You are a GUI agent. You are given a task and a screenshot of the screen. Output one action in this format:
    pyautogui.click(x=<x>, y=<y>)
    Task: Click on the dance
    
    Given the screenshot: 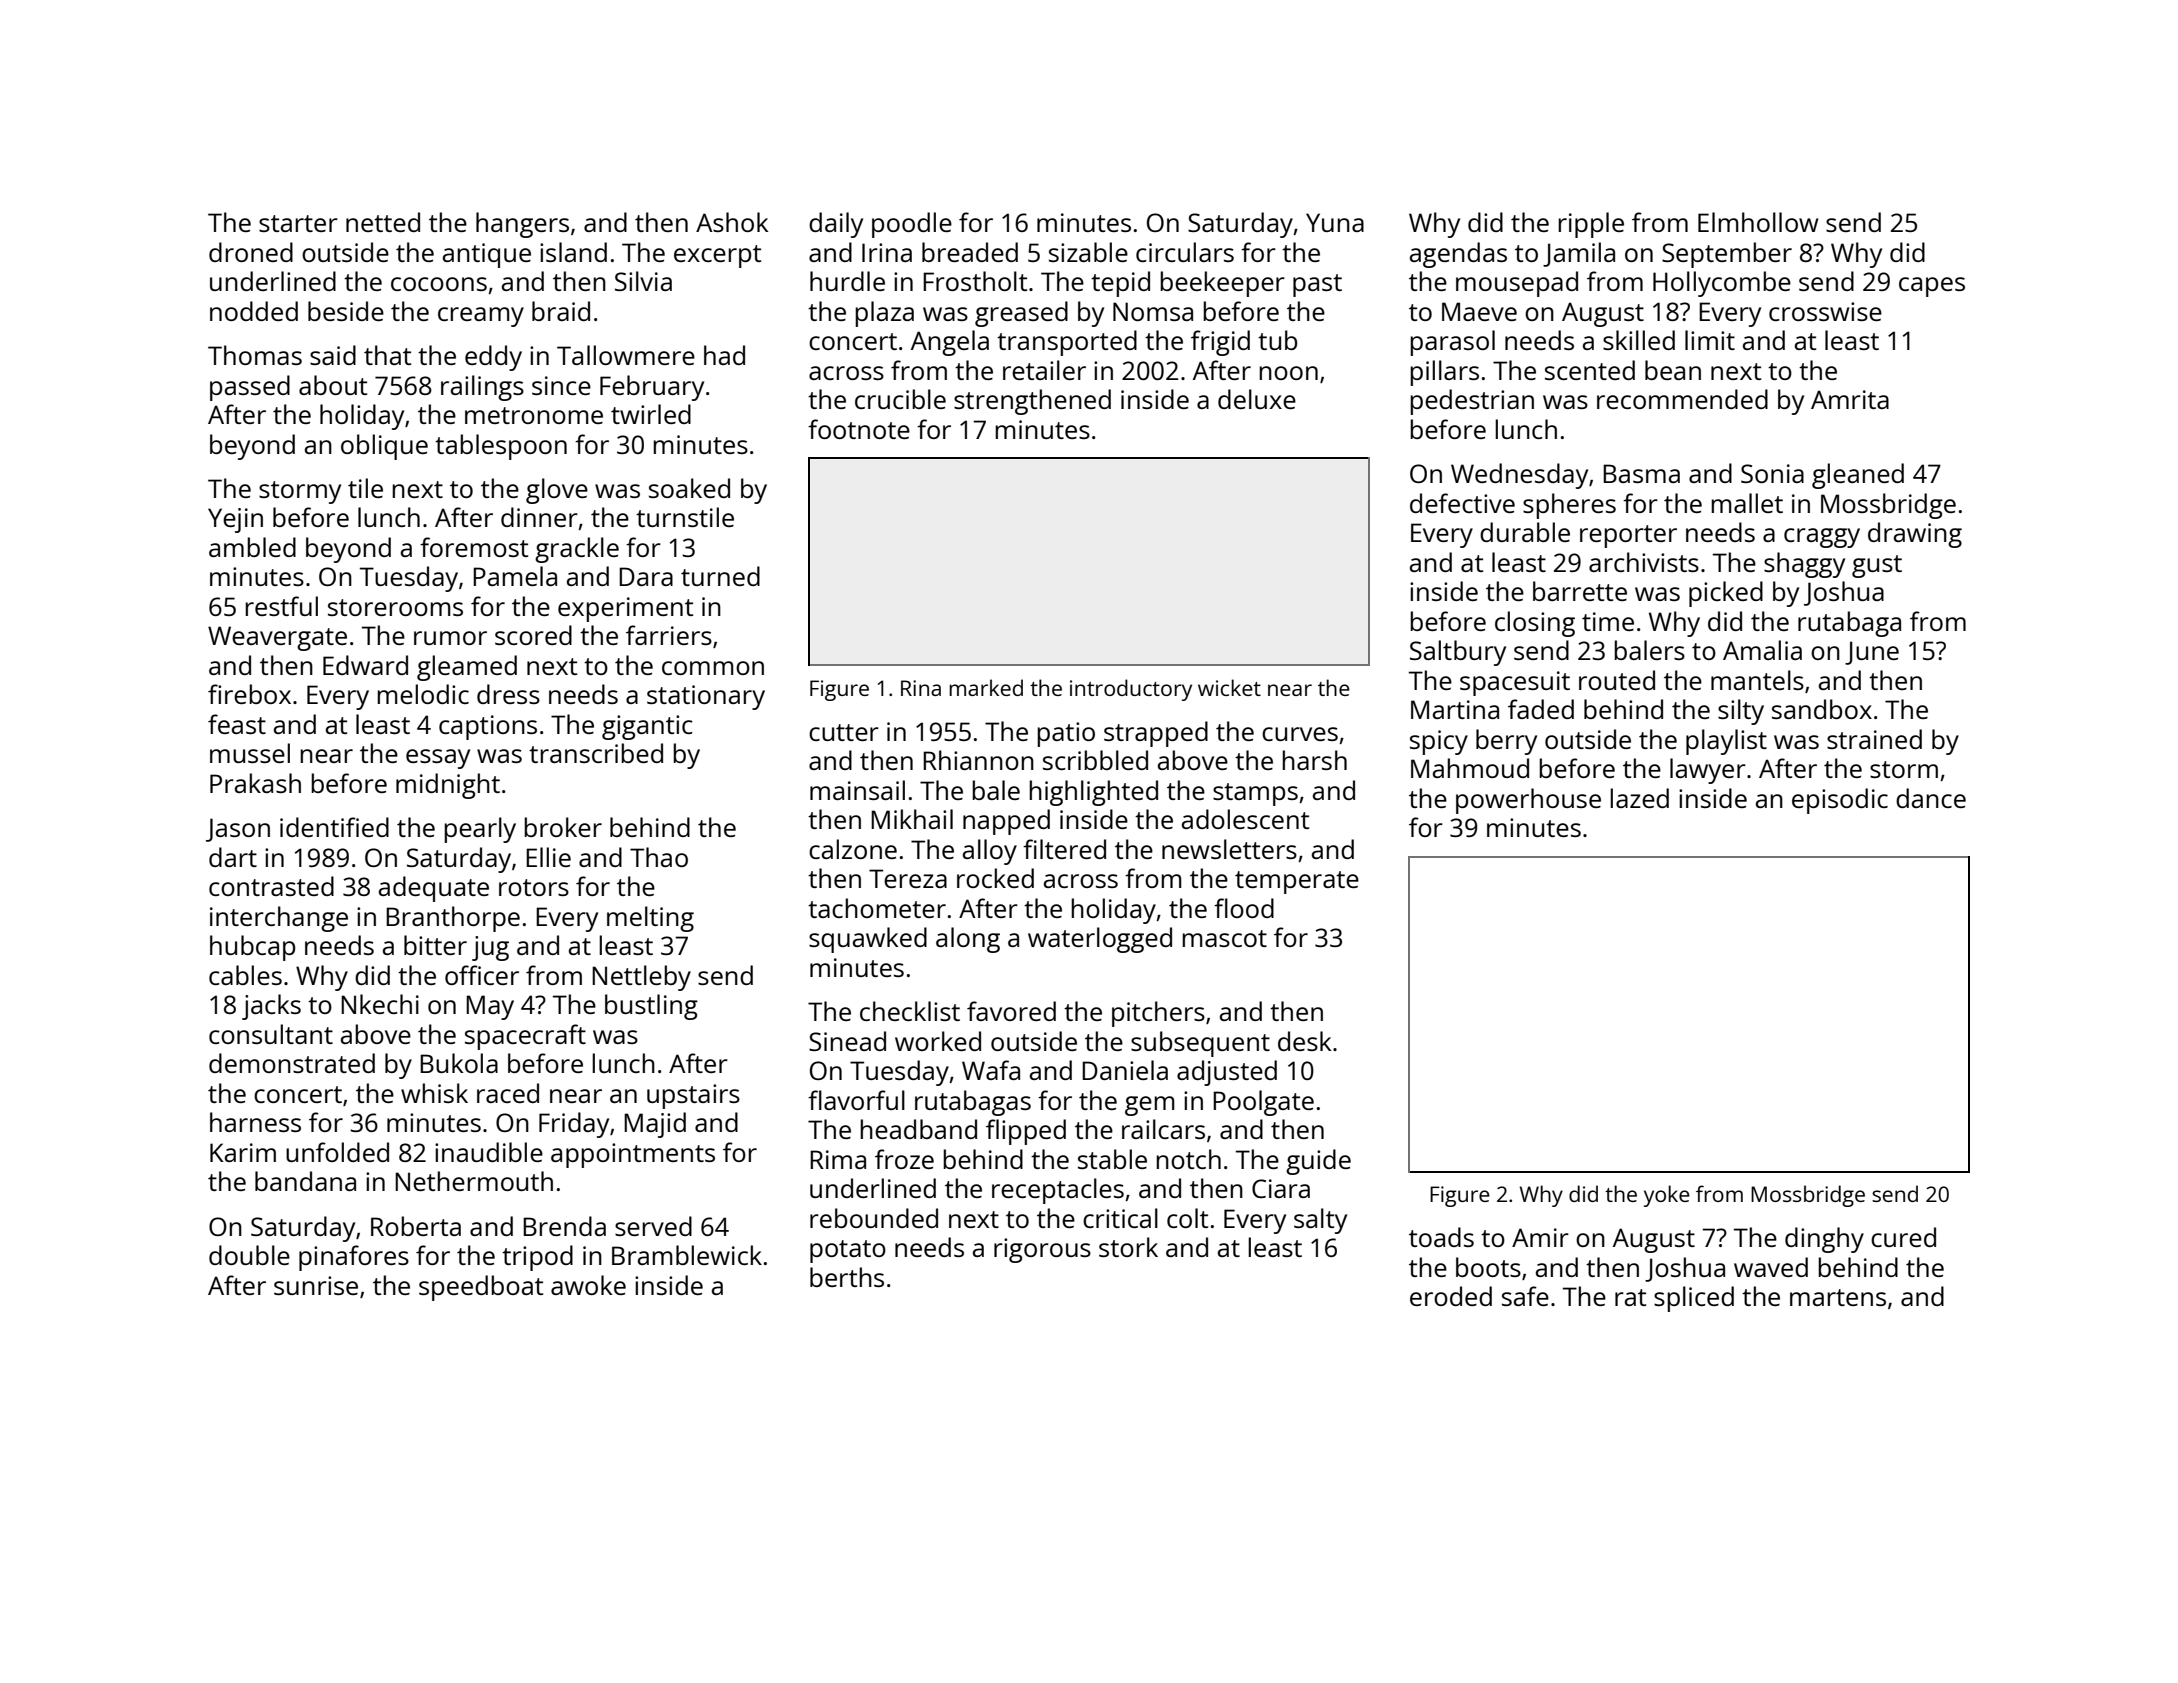 What is the action you would take?
    pyautogui.click(x=1931, y=798)
